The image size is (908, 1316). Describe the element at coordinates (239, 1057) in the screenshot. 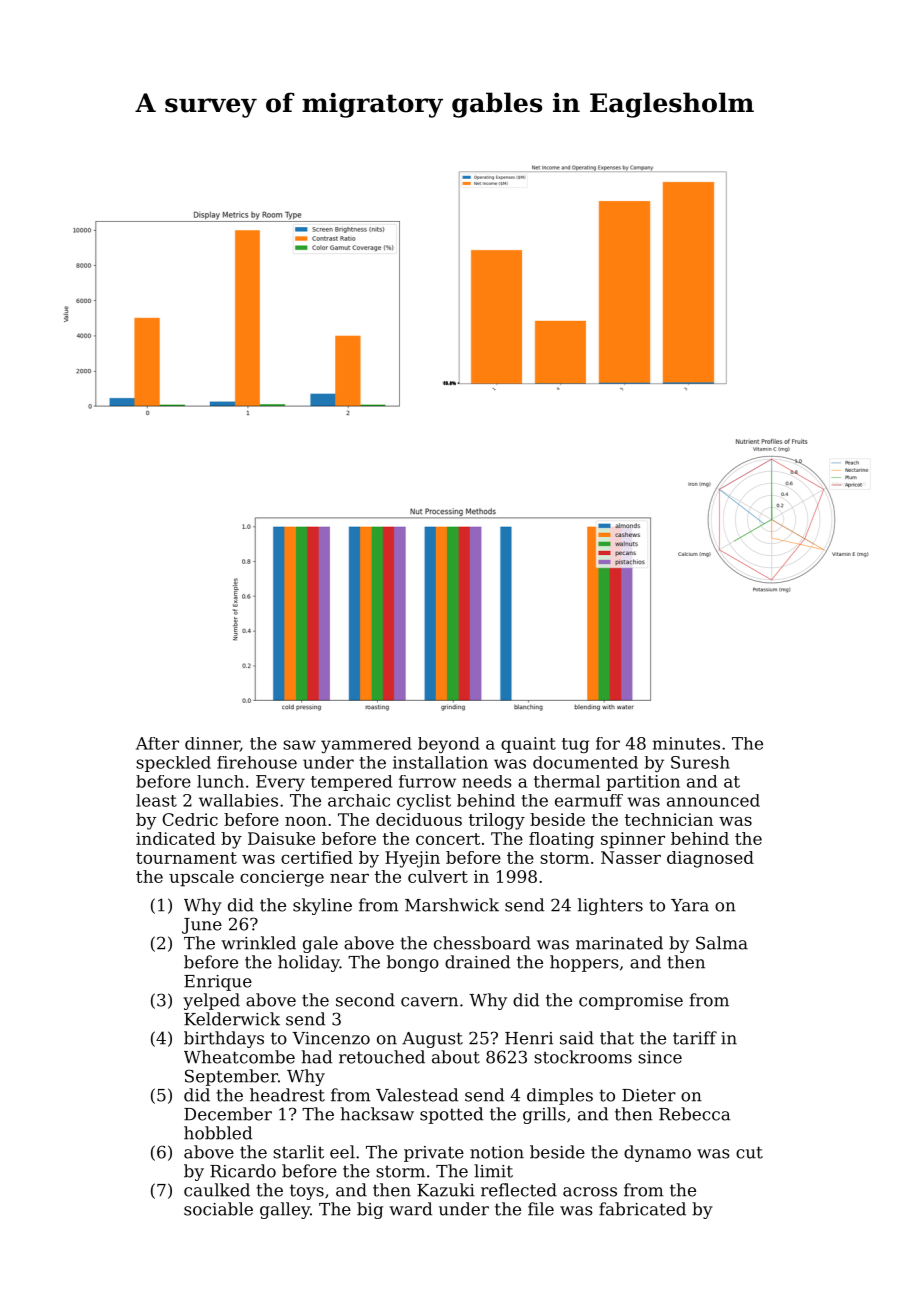

I see `Wheatcombe` at that location.
